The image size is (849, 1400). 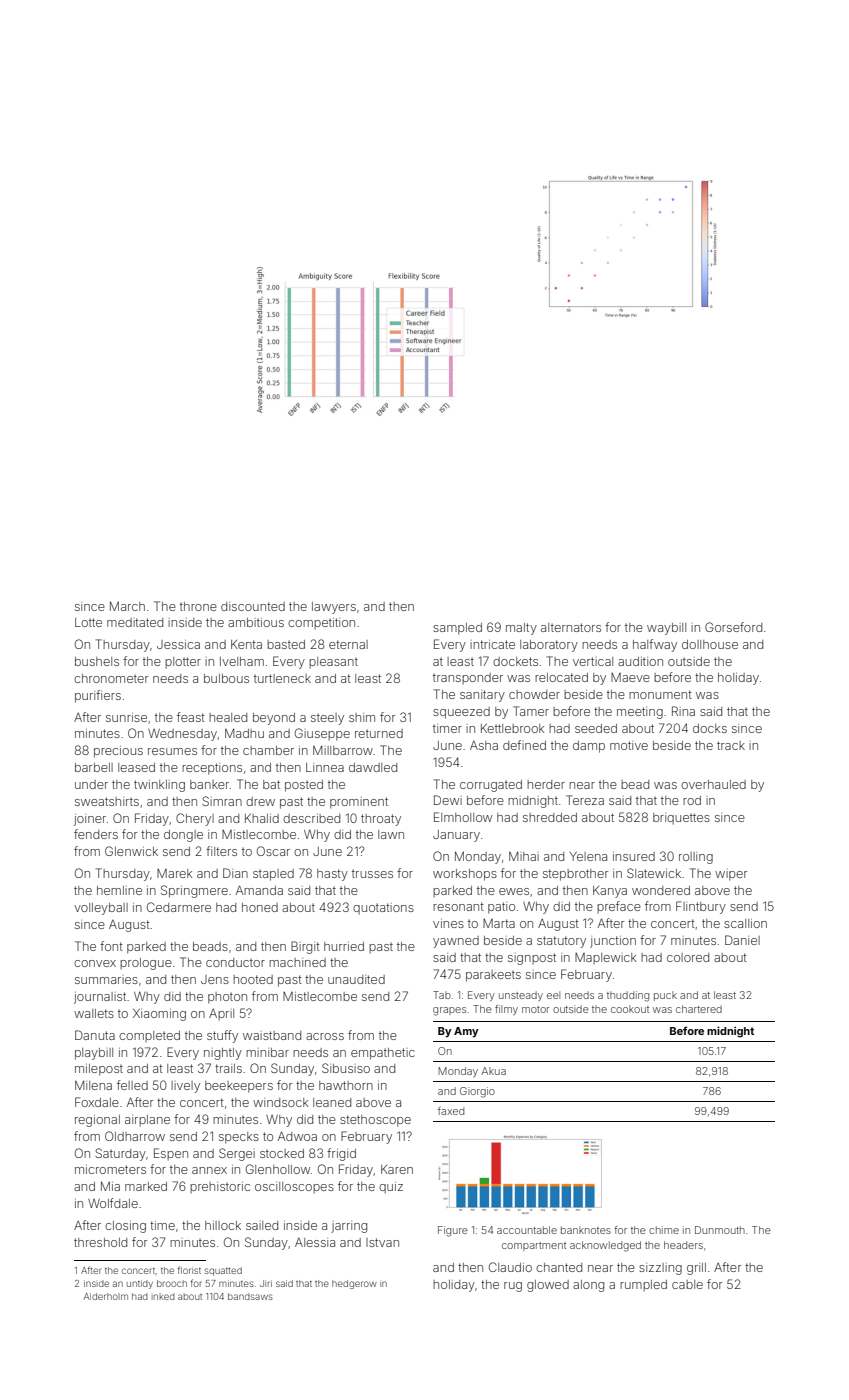 I want to click on unaudited, so click(x=356, y=979).
